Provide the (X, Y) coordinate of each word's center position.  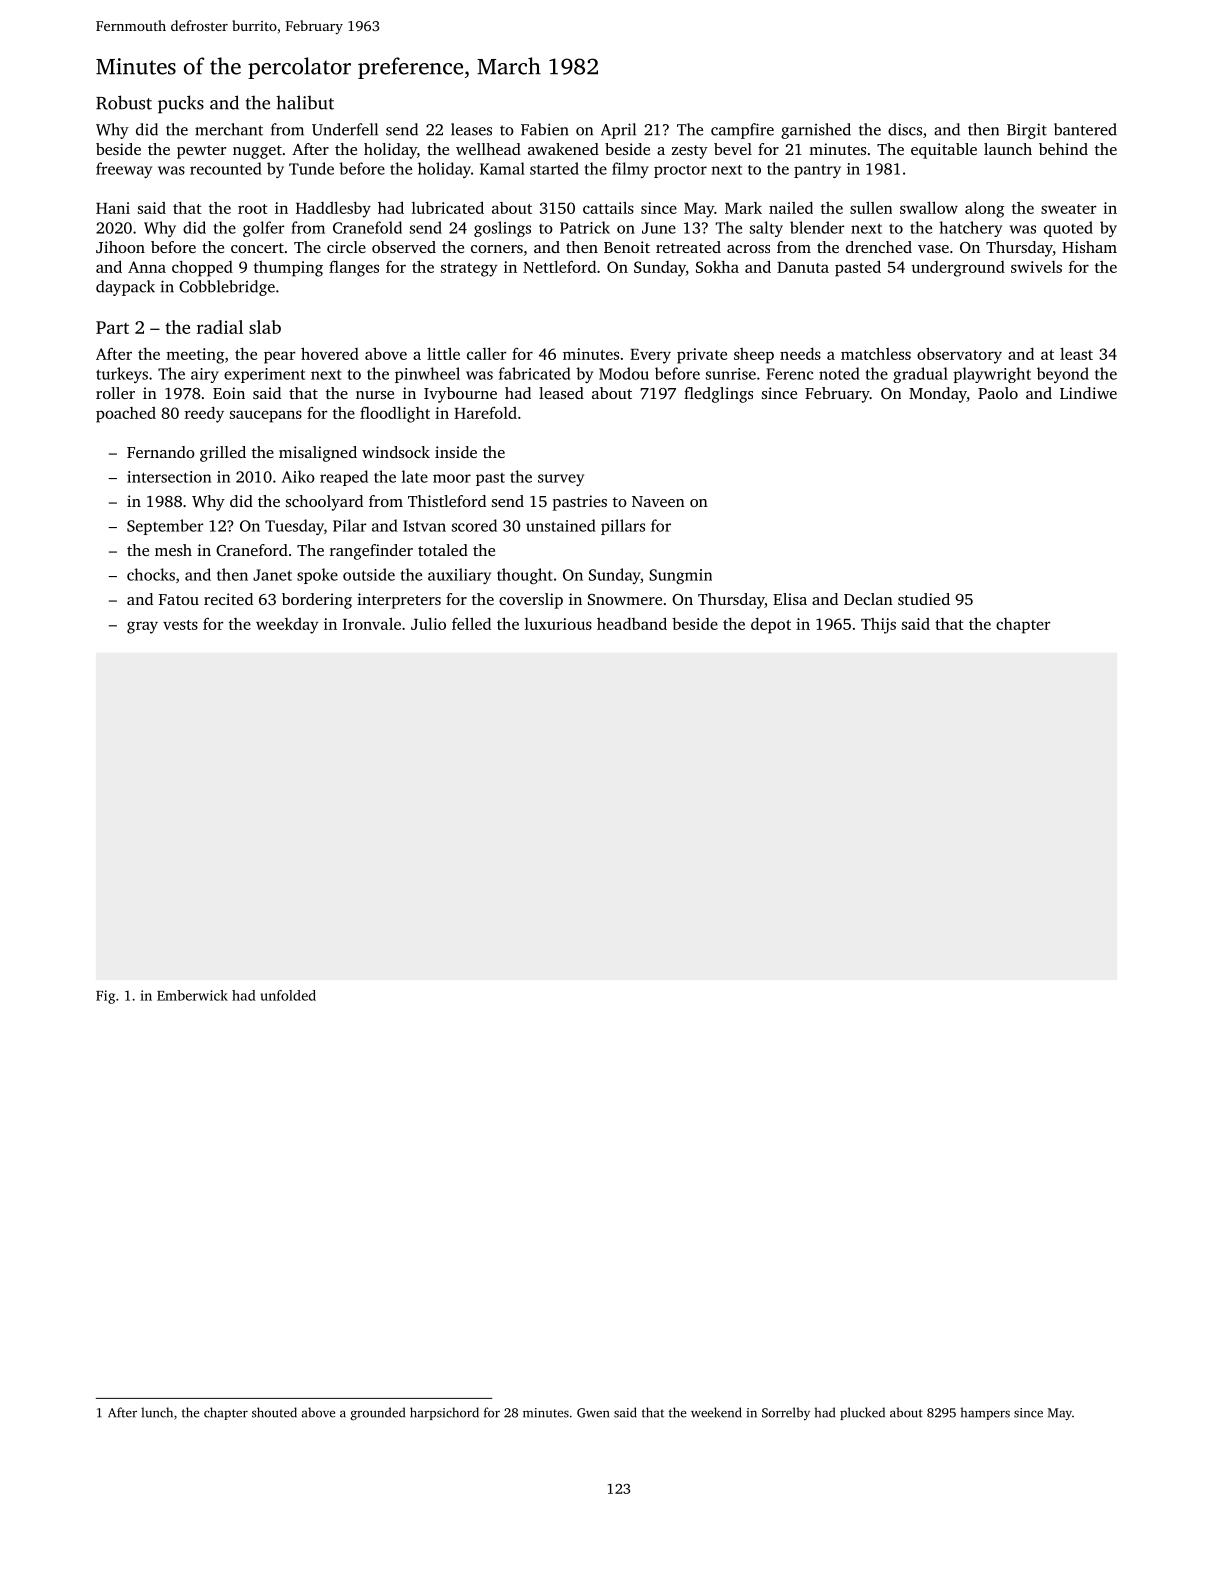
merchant (229, 129)
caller (486, 353)
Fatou (179, 599)
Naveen (658, 501)
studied (924, 599)
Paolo (998, 393)
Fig (105, 997)
